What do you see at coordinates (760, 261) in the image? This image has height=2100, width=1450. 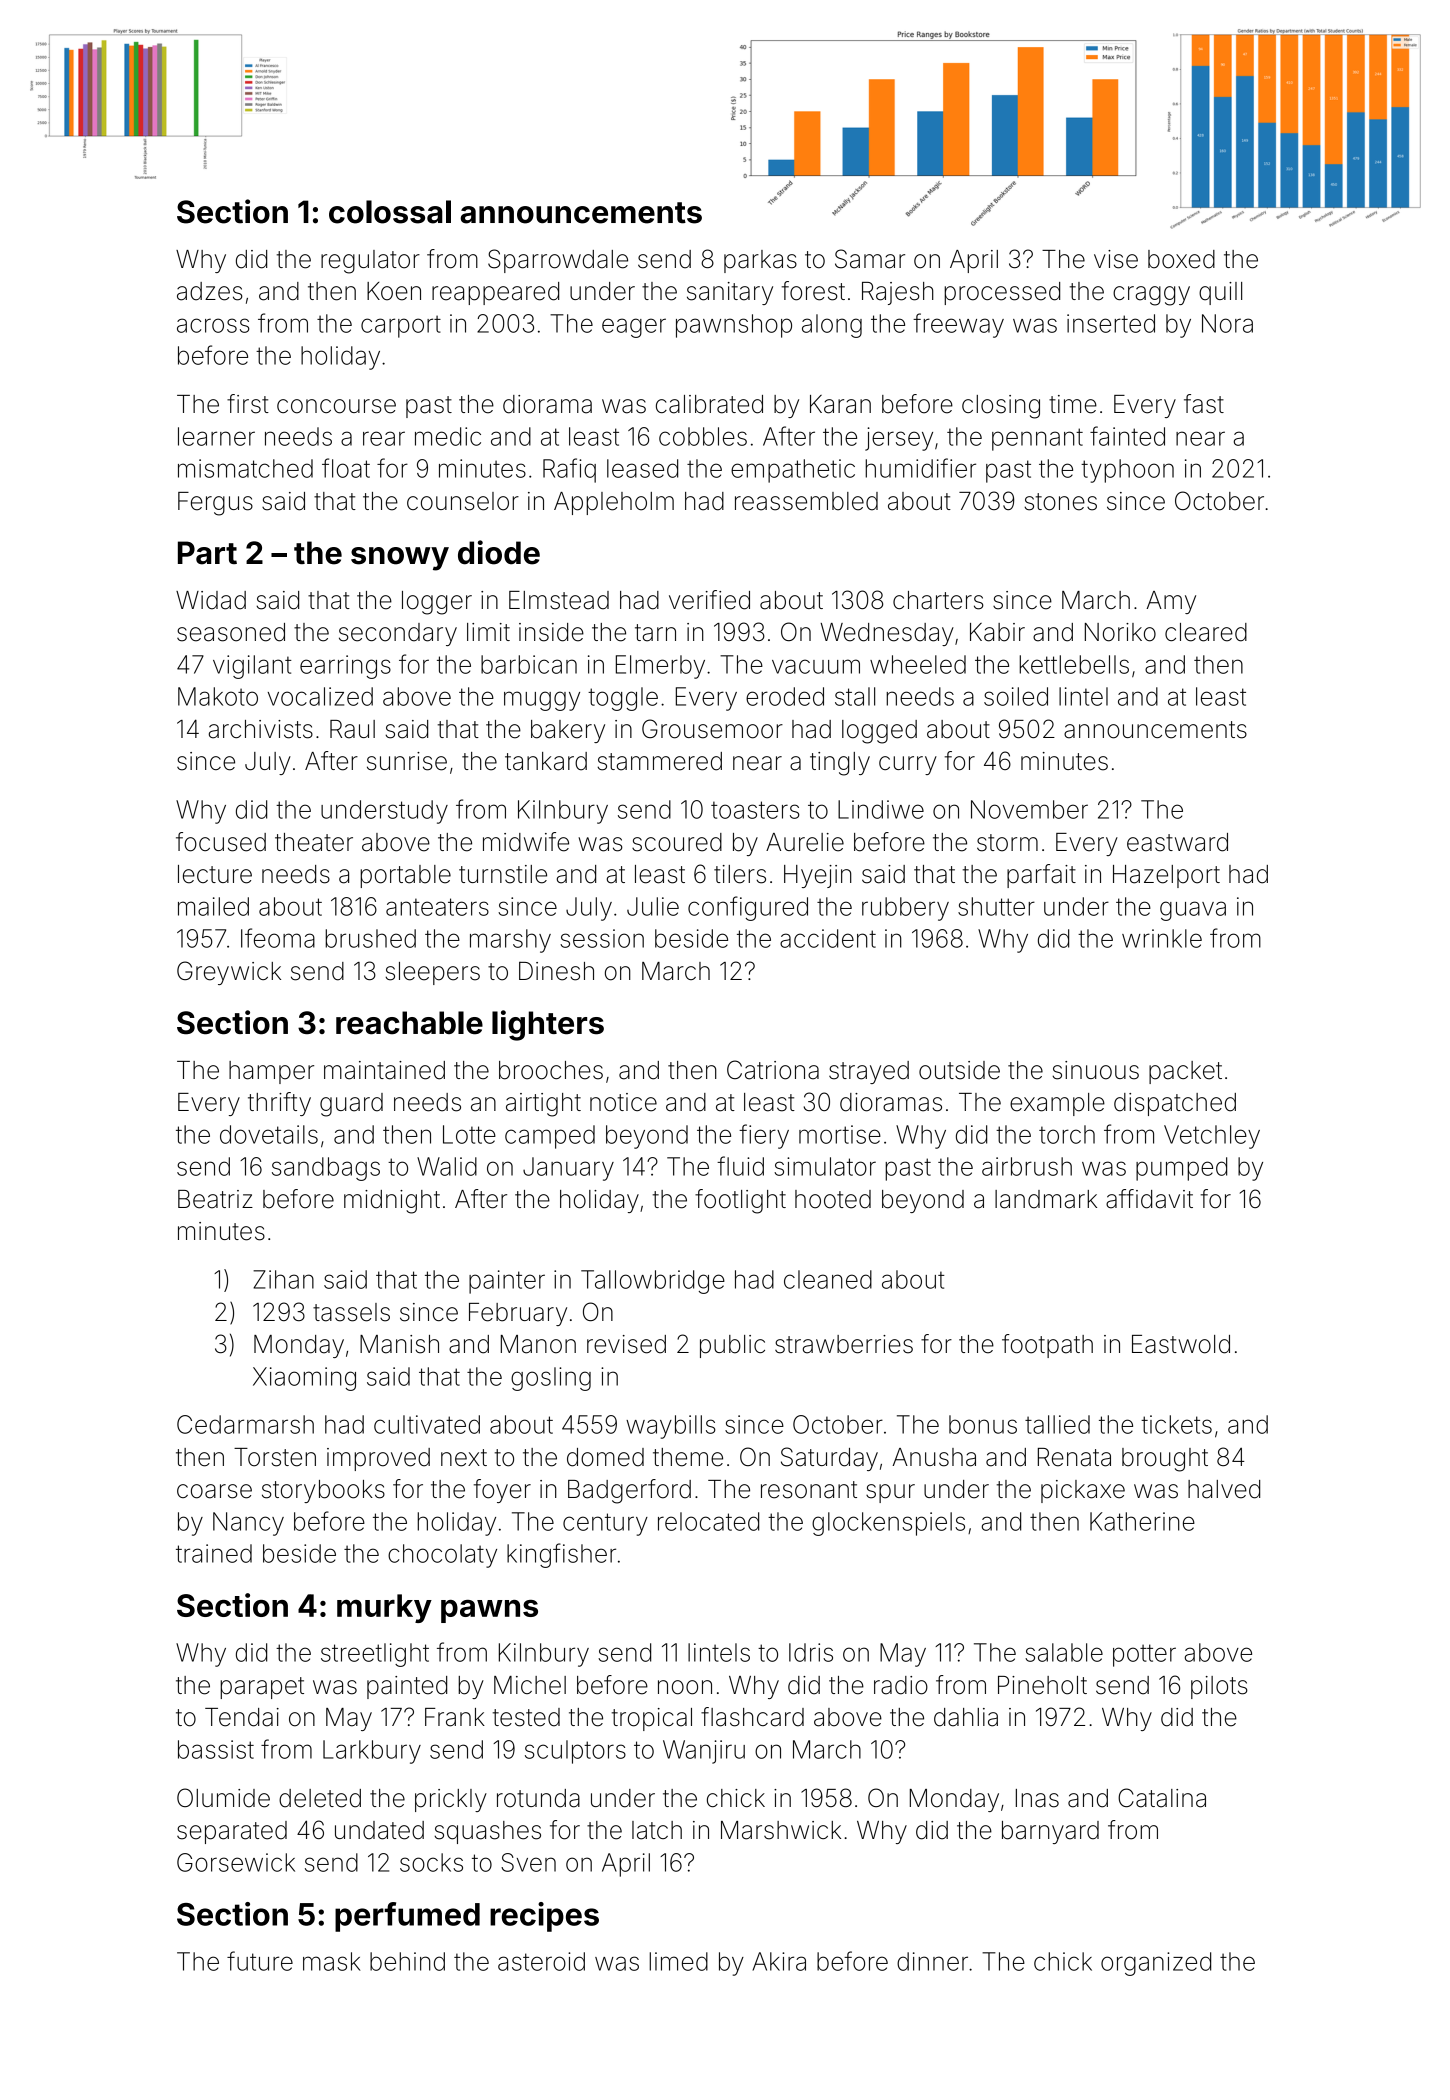 I see `parkas` at bounding box center [760, 261].
